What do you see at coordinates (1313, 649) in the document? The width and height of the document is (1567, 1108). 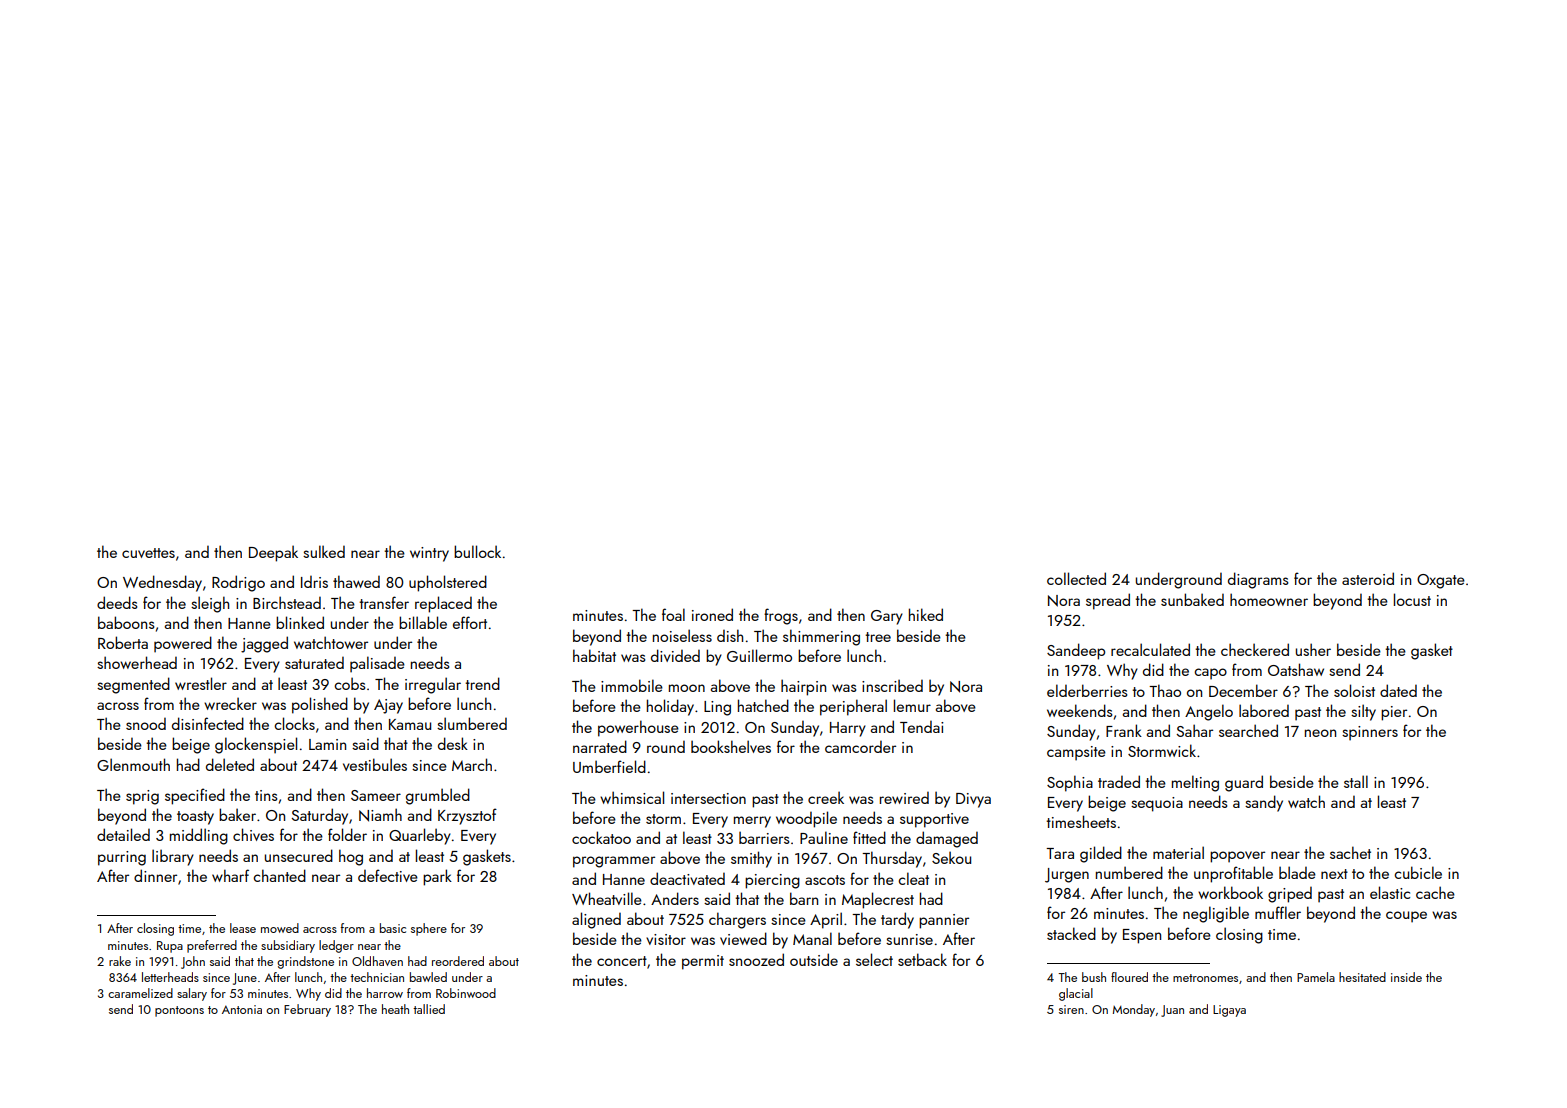 I see `usher` at bounding box center [1313, 649].
